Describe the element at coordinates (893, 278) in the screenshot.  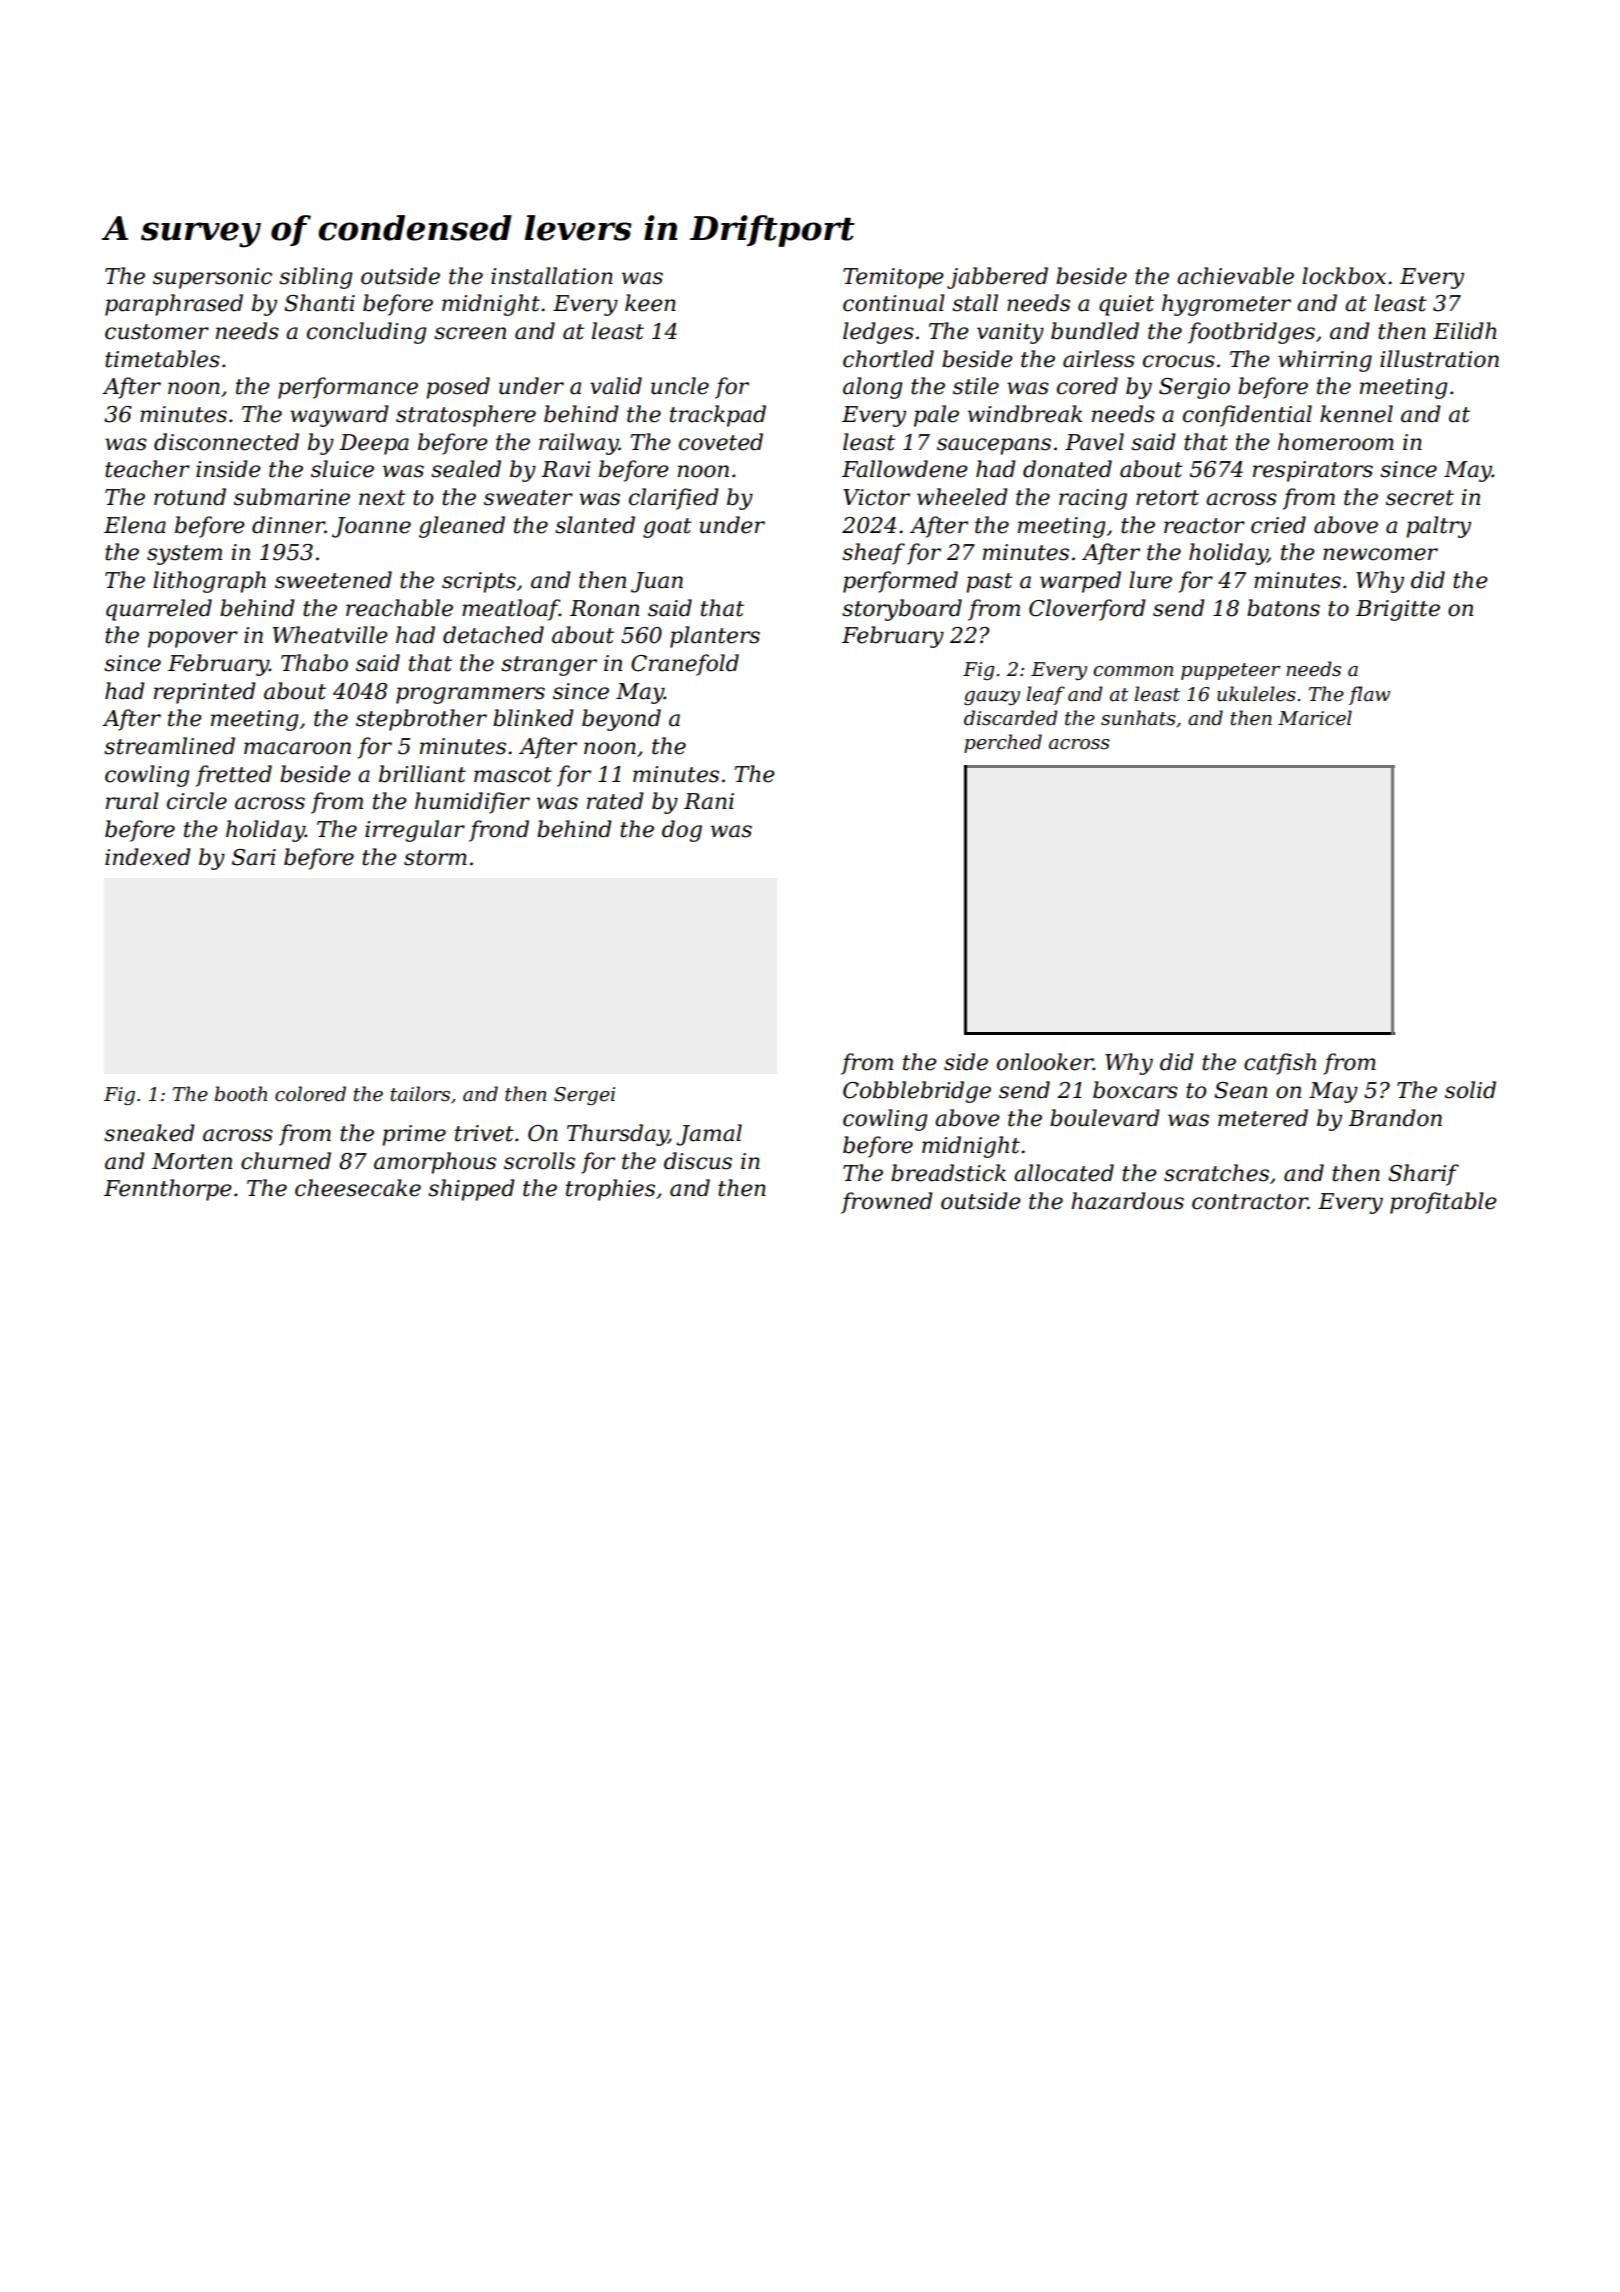
I see `Temitope` at that location.
